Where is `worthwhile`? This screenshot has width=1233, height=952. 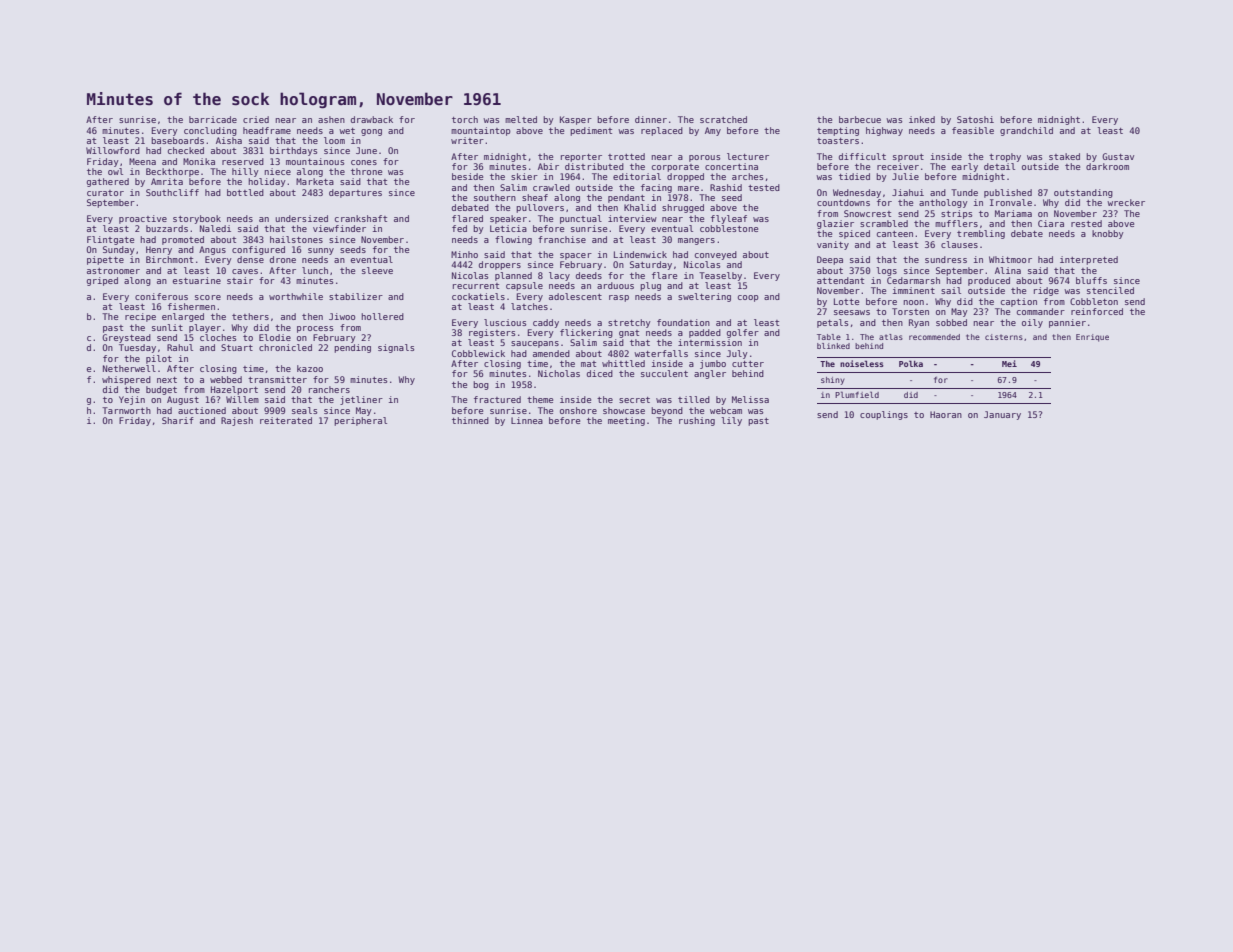
worthwhile is located at coordinates (296, 296).
